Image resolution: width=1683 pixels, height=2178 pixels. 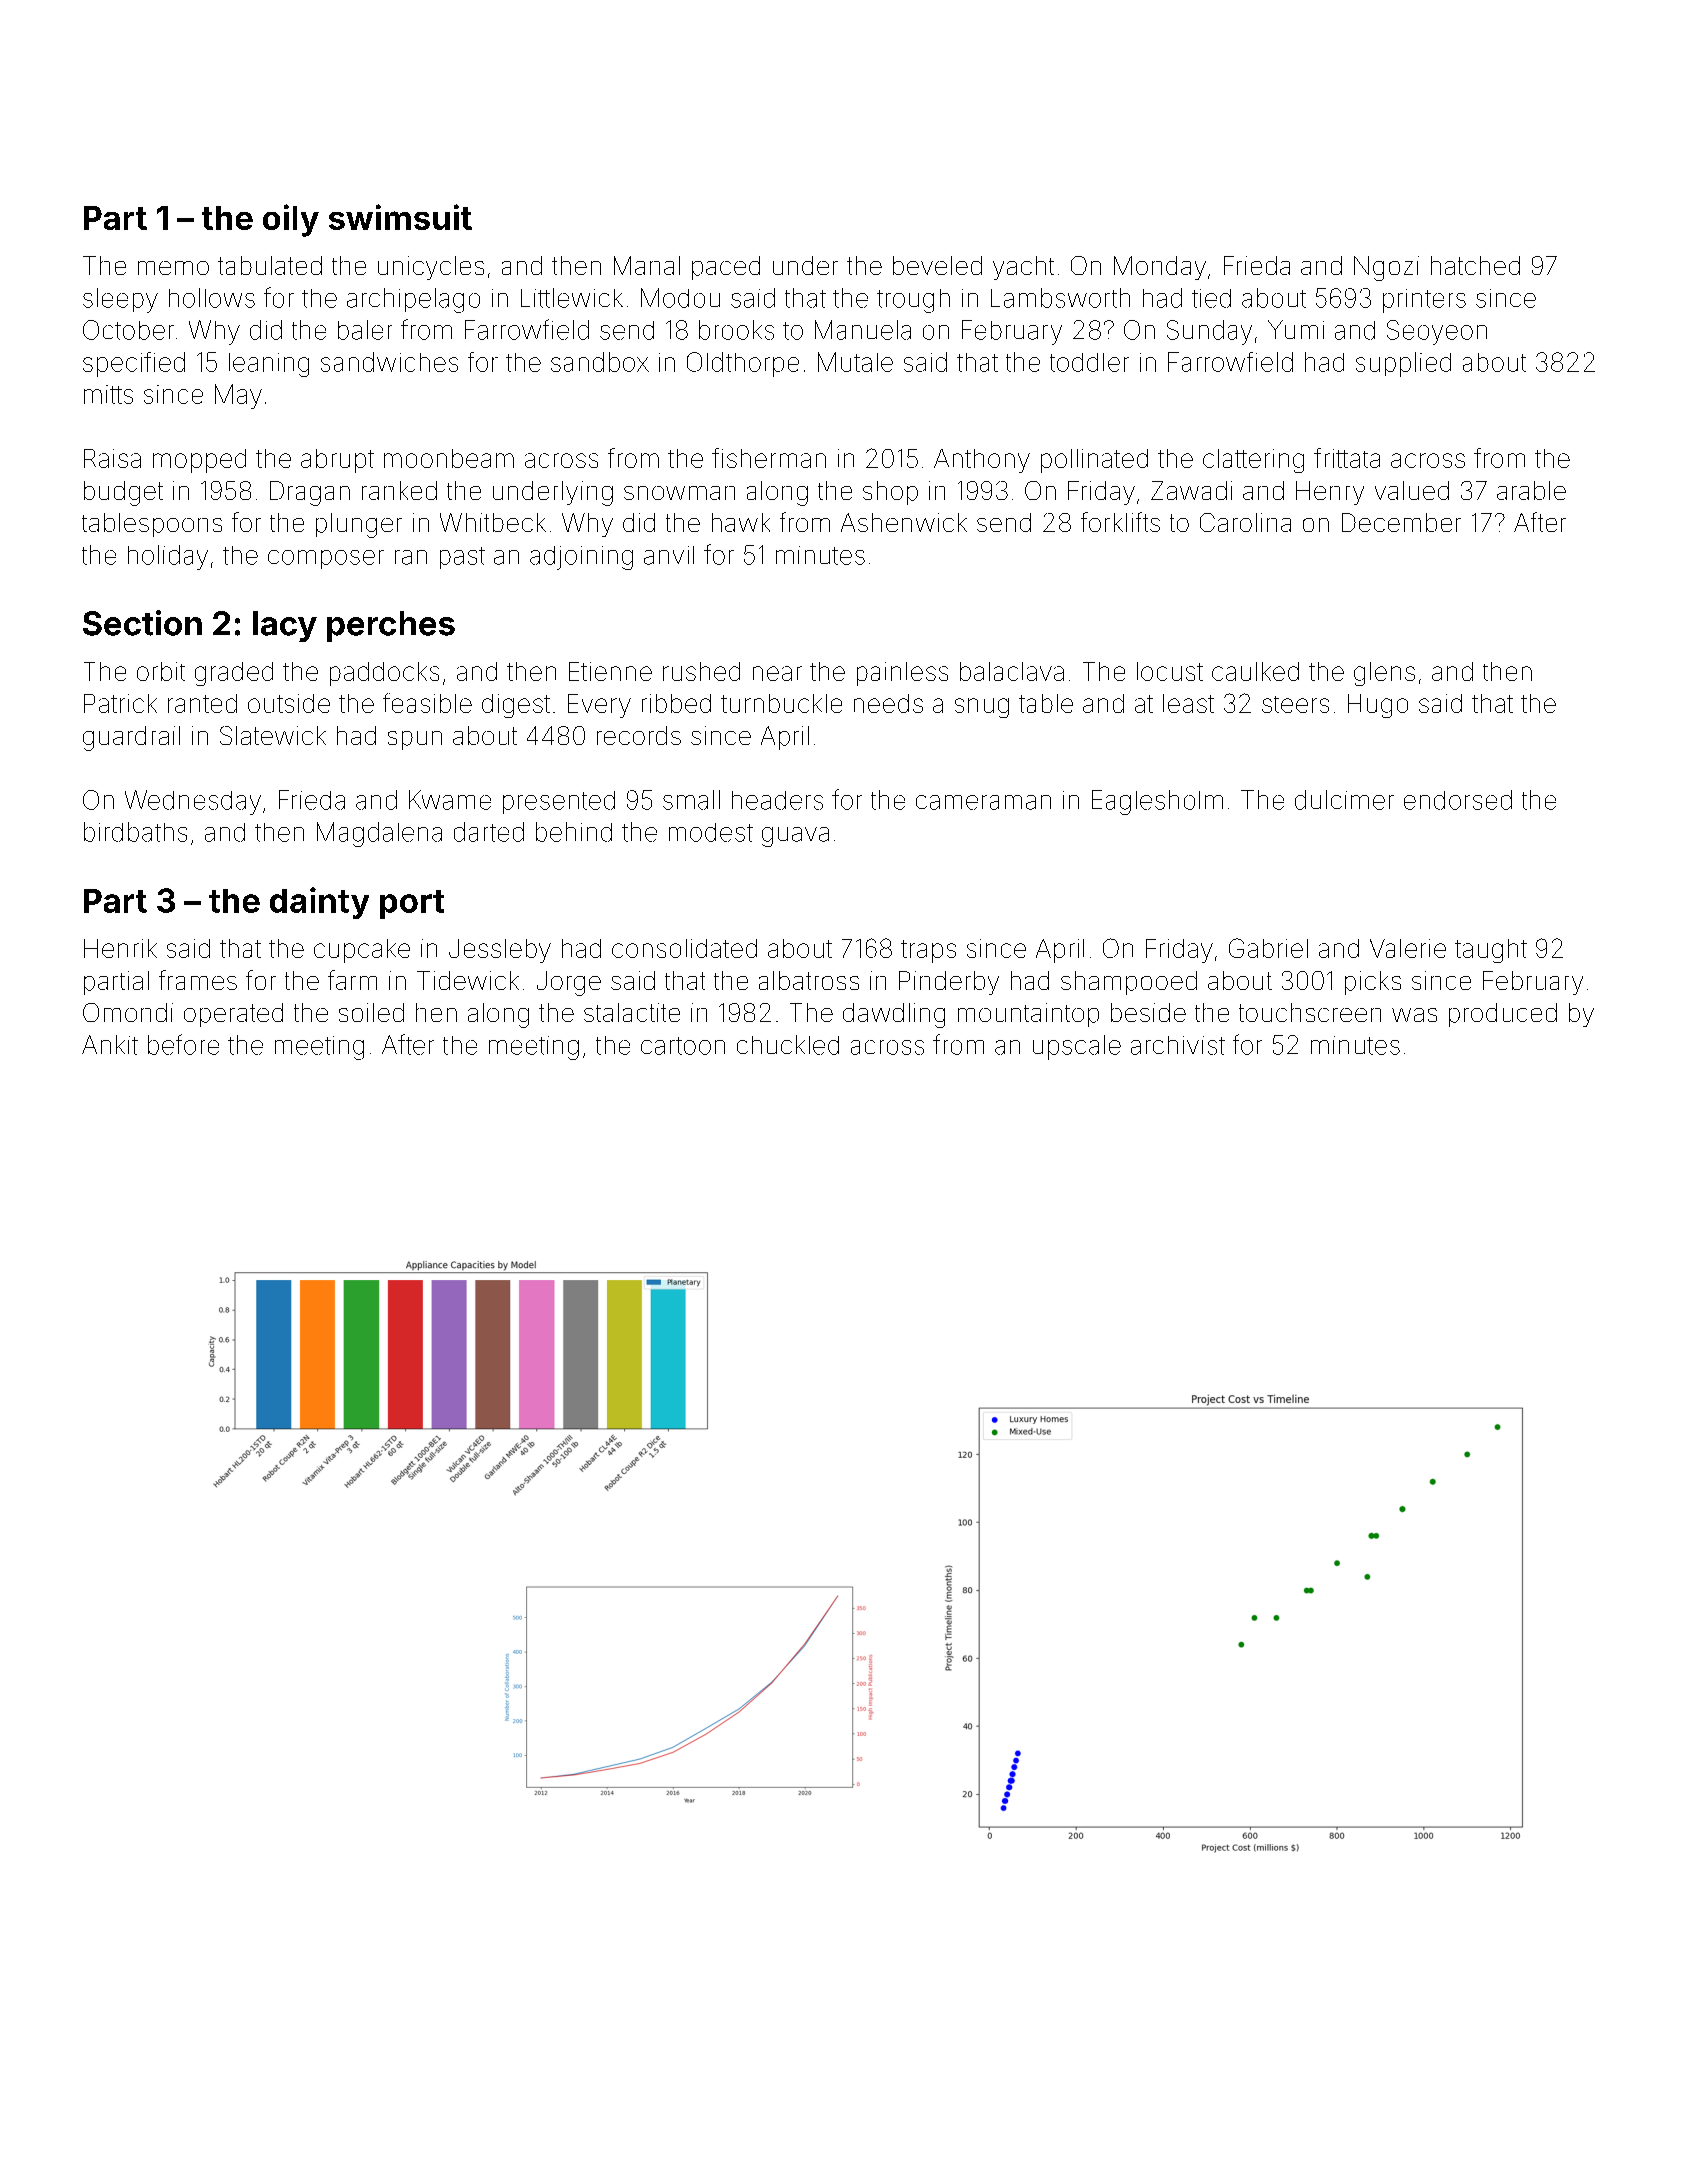 What do you see at coordinates (1475, 265) in the screenshot?
I see `hatched` at bounding box center [1475, 265].
